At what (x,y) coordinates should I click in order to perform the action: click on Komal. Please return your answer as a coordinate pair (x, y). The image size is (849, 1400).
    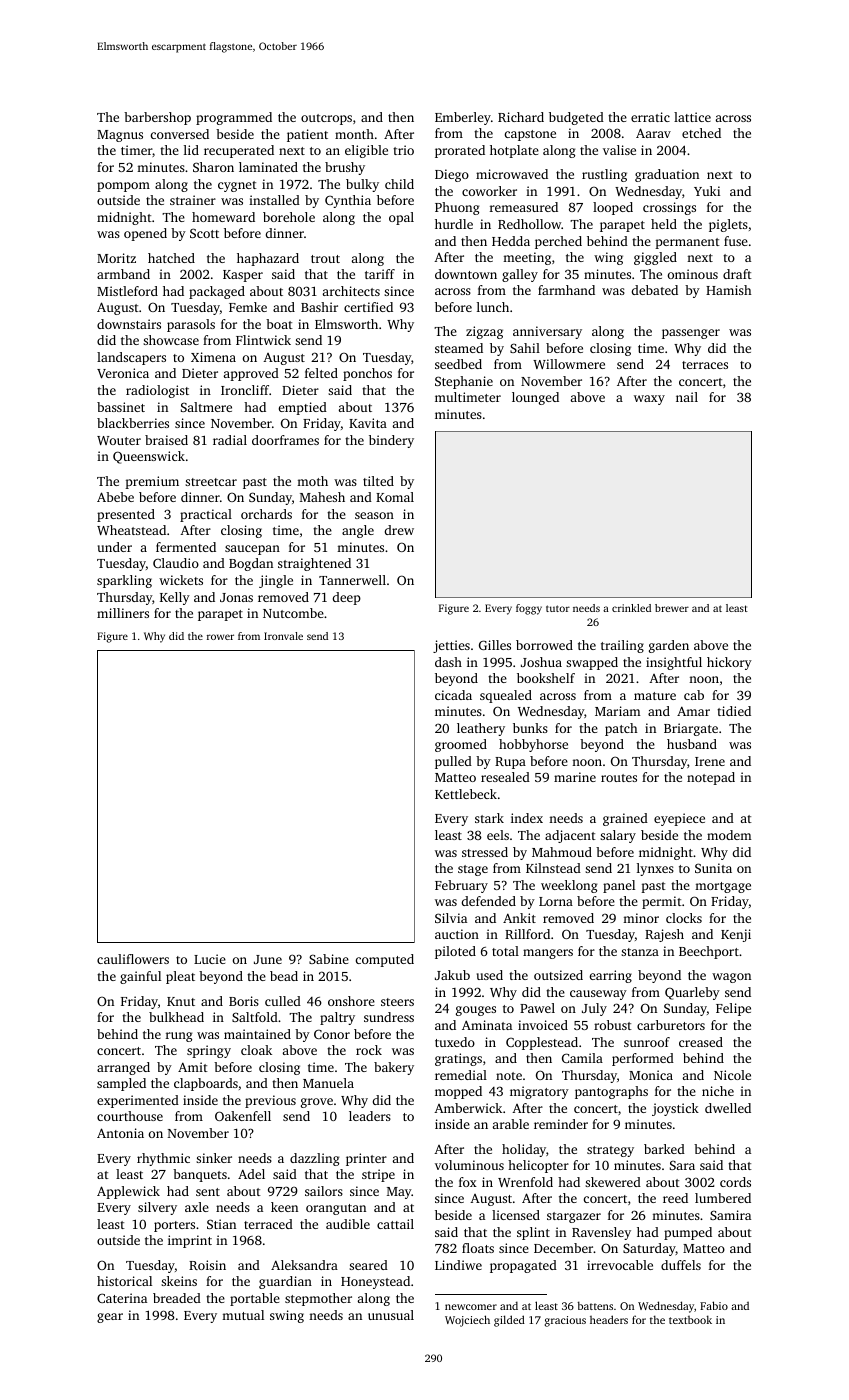
    Looking at the image, I should click on (395, 497).
